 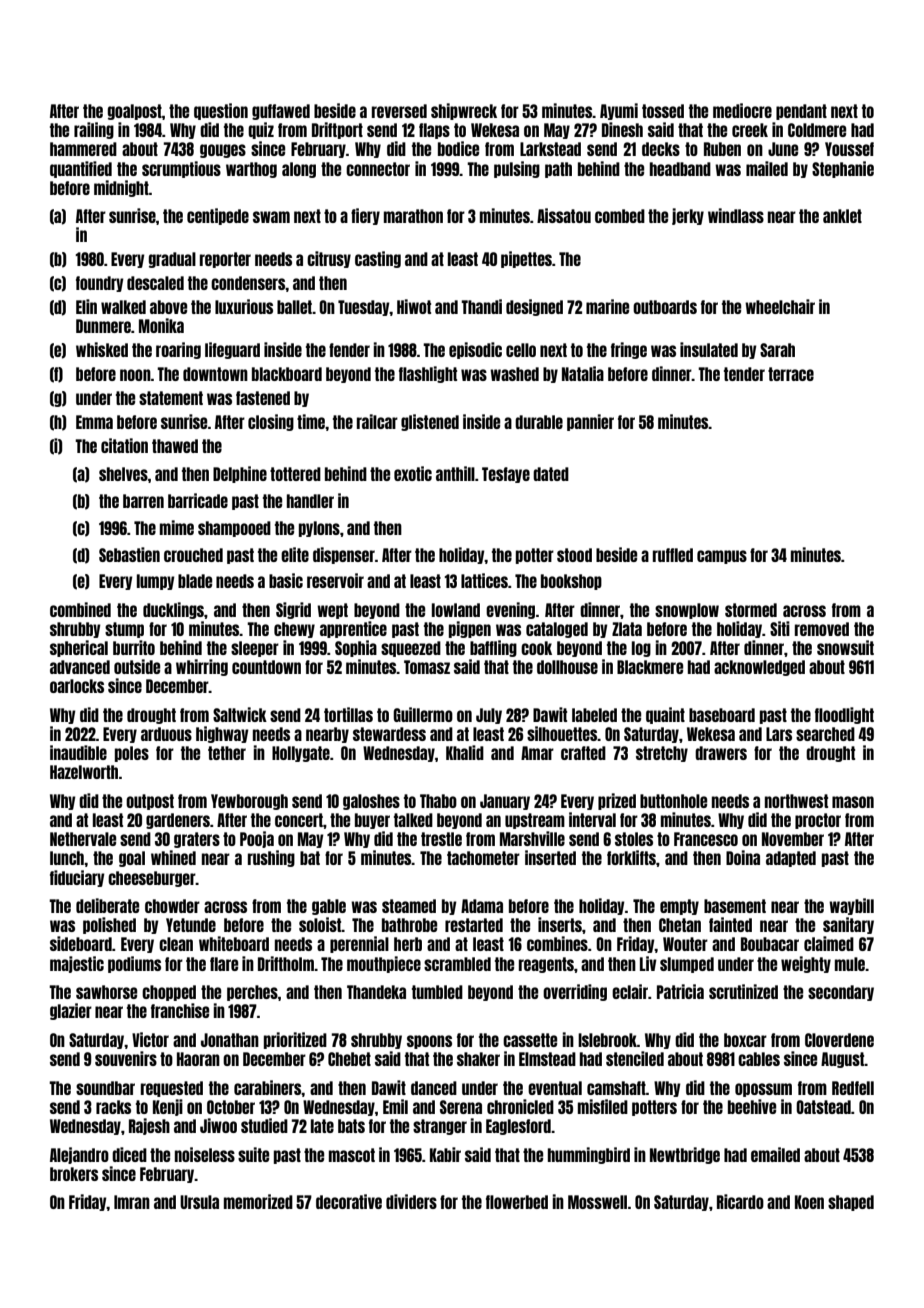 I want to click on guffawed, so click(x=281, y=112).
